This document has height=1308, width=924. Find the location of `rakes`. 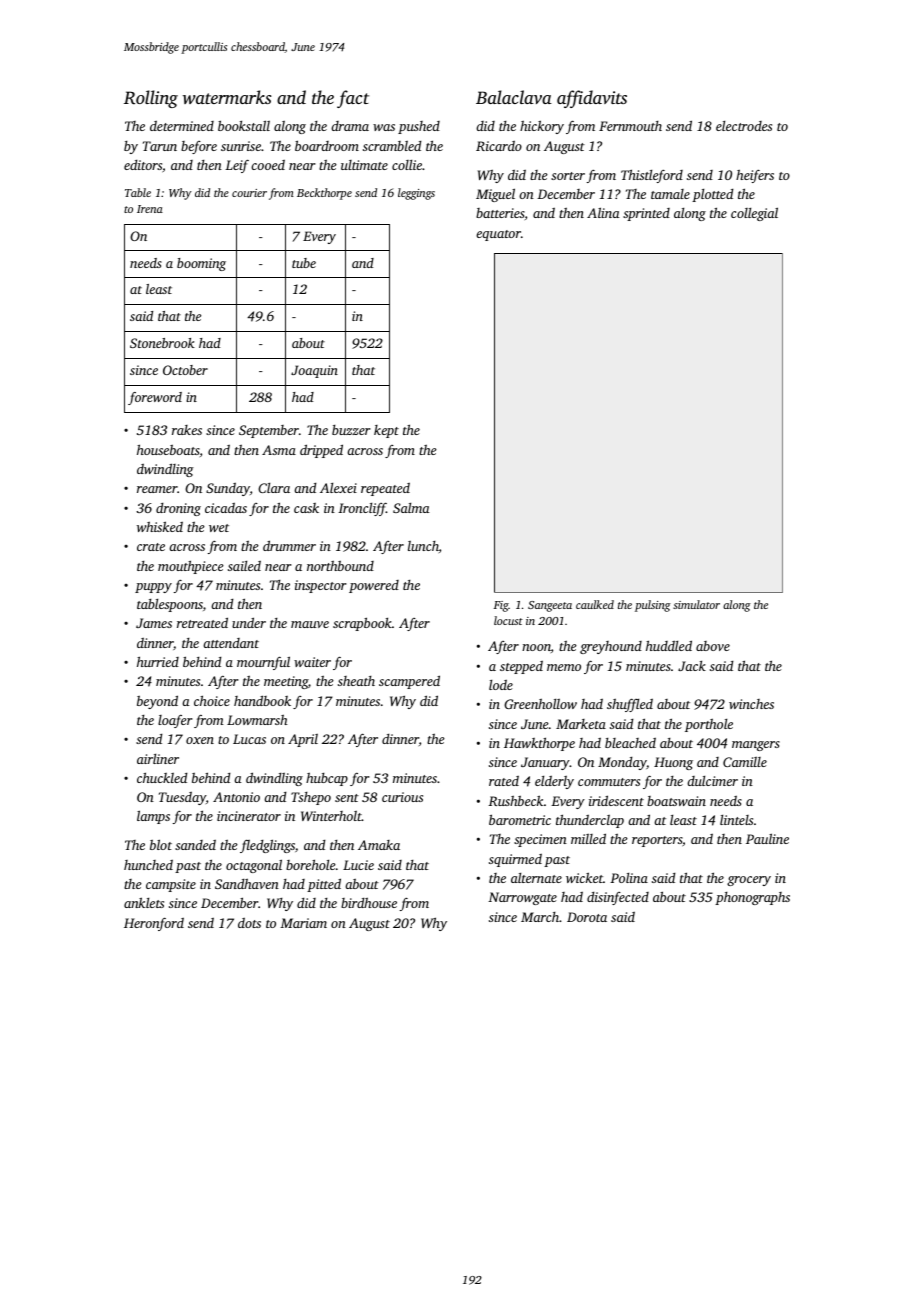

rakes is located at coordinates (187, 430).
